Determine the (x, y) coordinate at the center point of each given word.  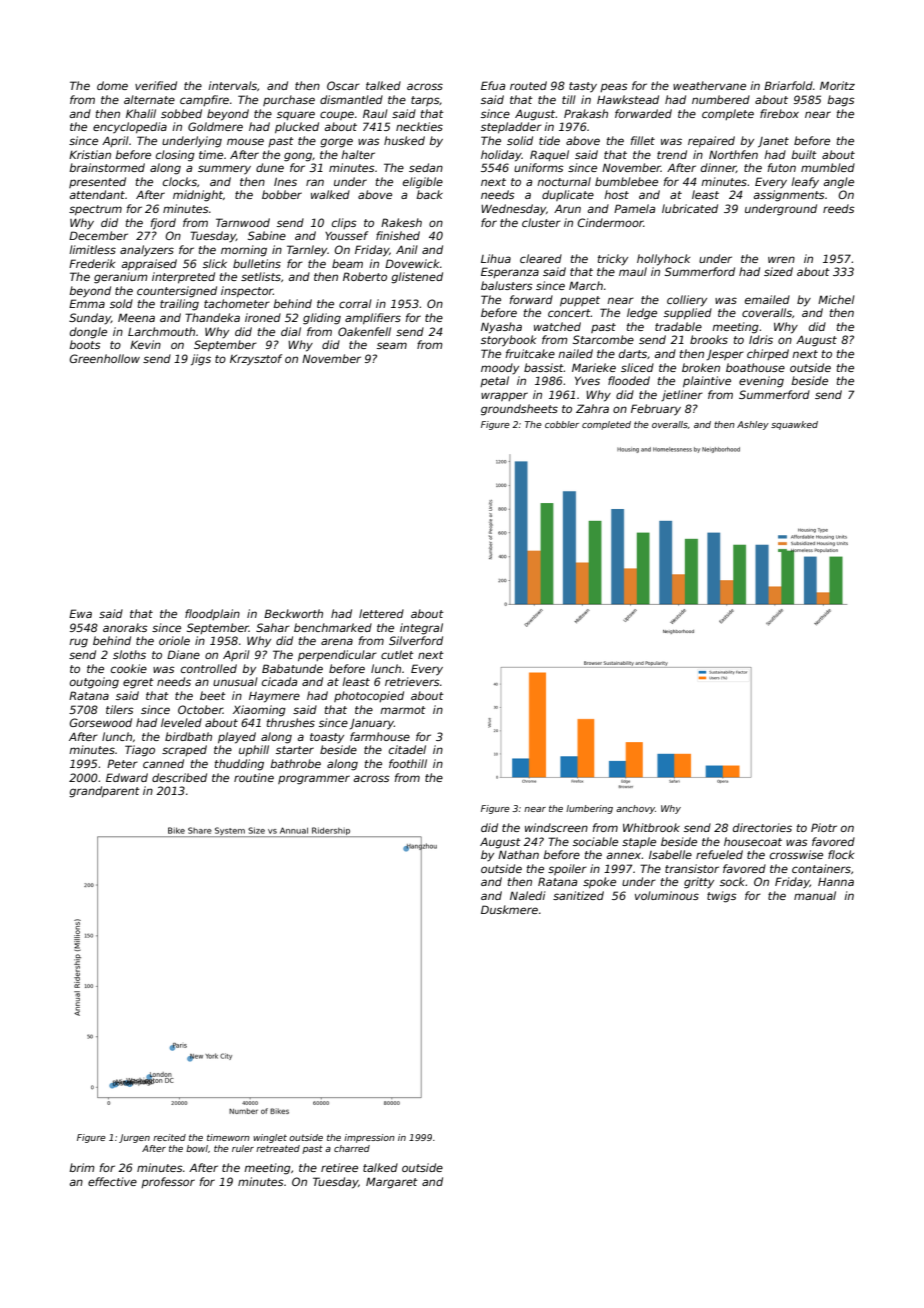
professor (168, 1182)
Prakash (586, 113)
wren (781, 259)
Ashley (753, 425)
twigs (722, 897)
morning (244, 251)
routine (254, 777)
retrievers (412, 681)
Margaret (392, 1183)
